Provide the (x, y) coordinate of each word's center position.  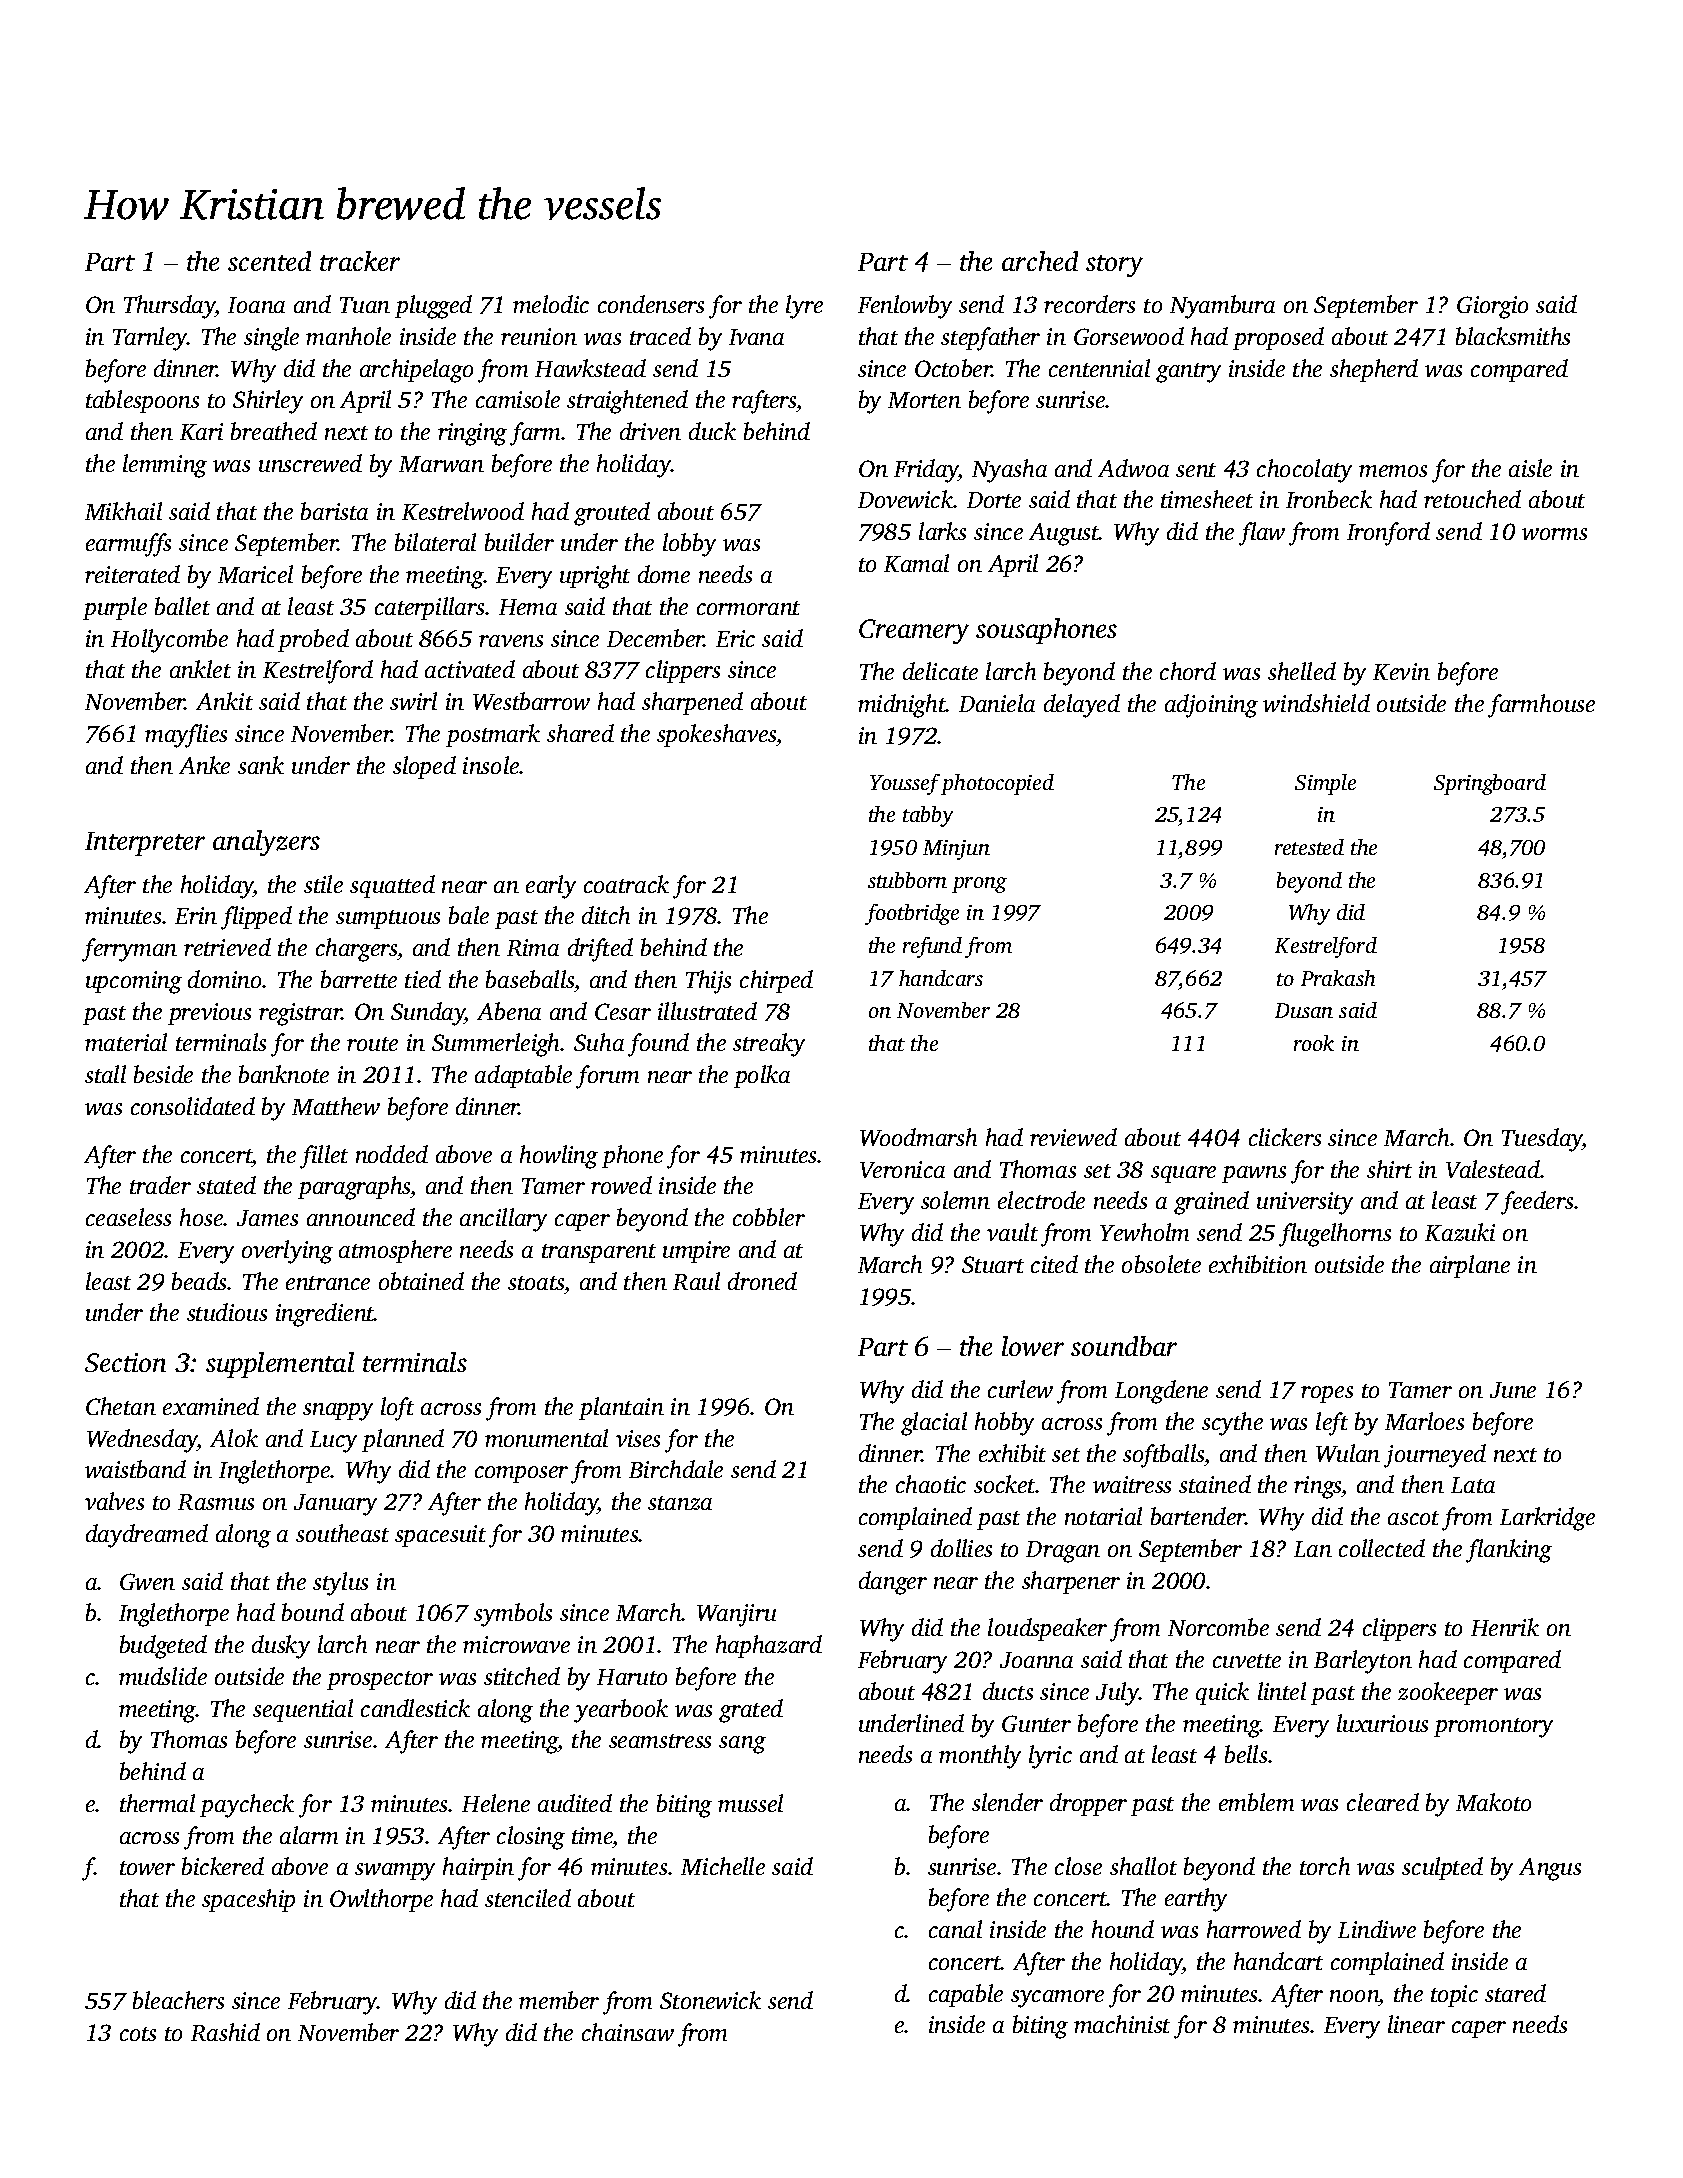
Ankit (224, 701)
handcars (941, 978)
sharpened (692, 703)
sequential (303, 1710)
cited (1054, 1264)
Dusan (1304, 1010)
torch (1325, 1866)
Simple (1325, 784)
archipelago (416, 371)
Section (125, 1362)
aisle (1530, 468)
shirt (1389, 1169)
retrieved (227, 947)
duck (712, 431)
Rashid (225, 2032)
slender (1007, 1802)
